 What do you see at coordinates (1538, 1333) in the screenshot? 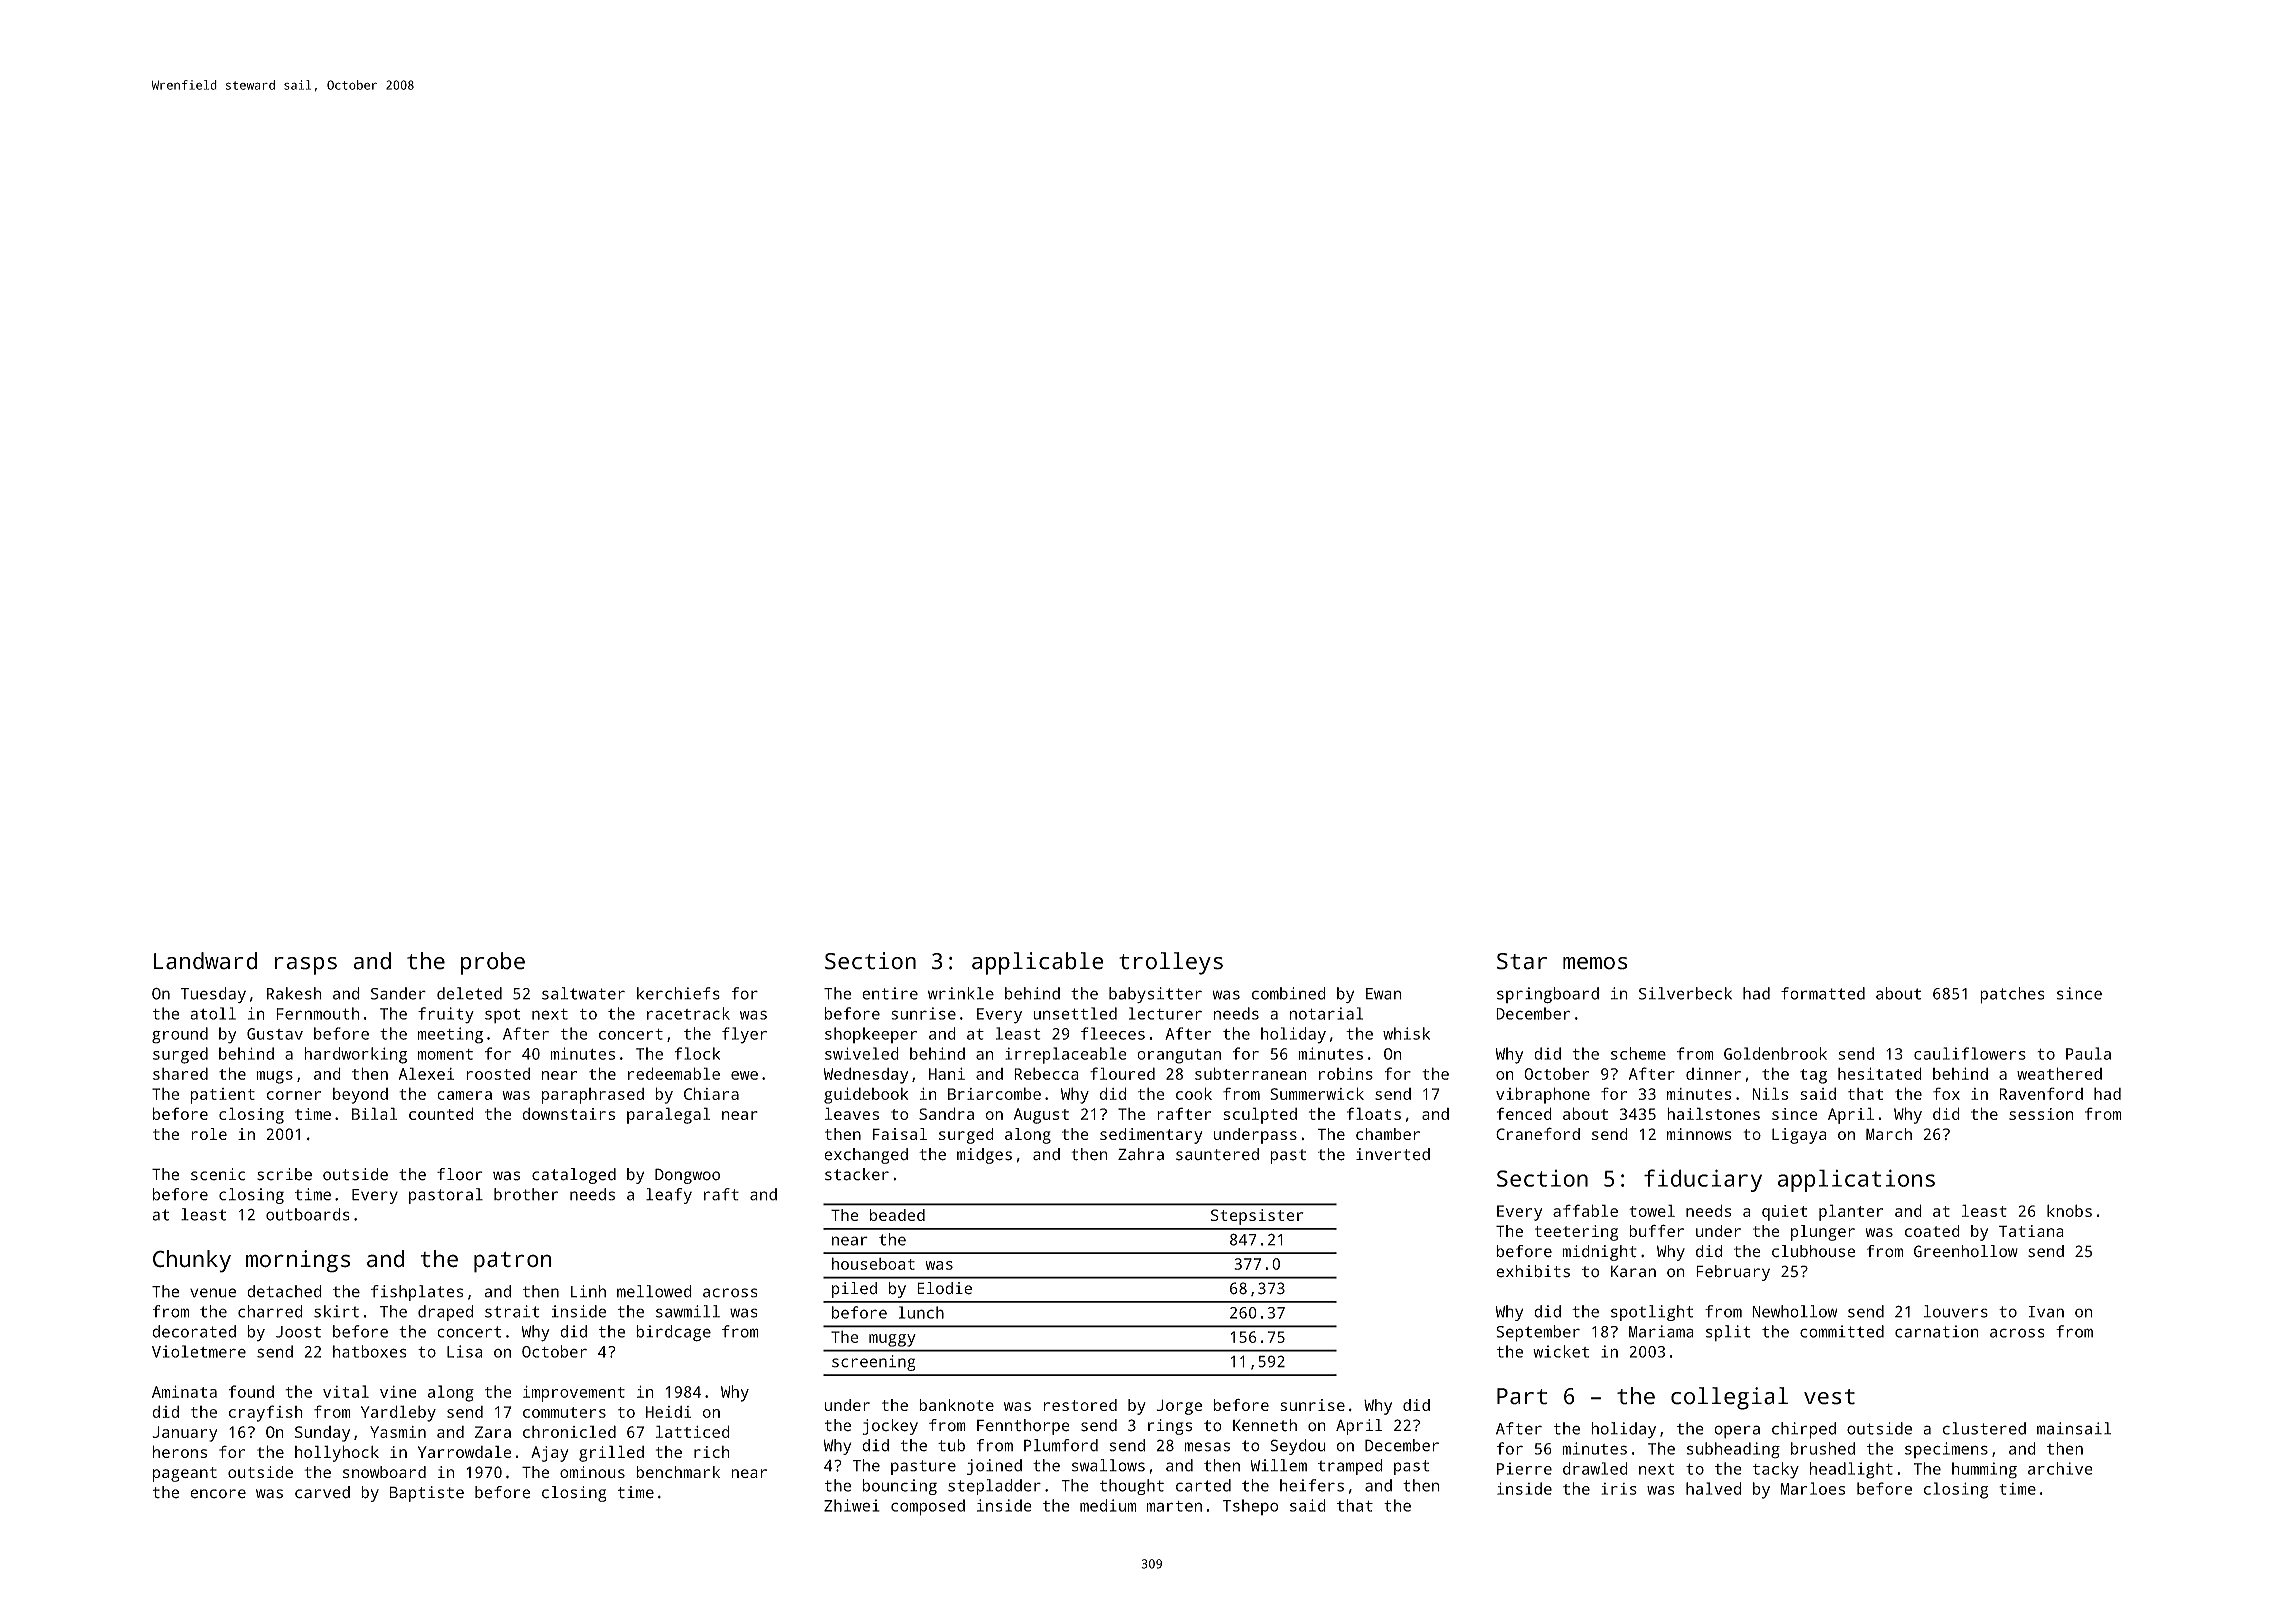
I see `September` at bounding box center [1538, 1333].
